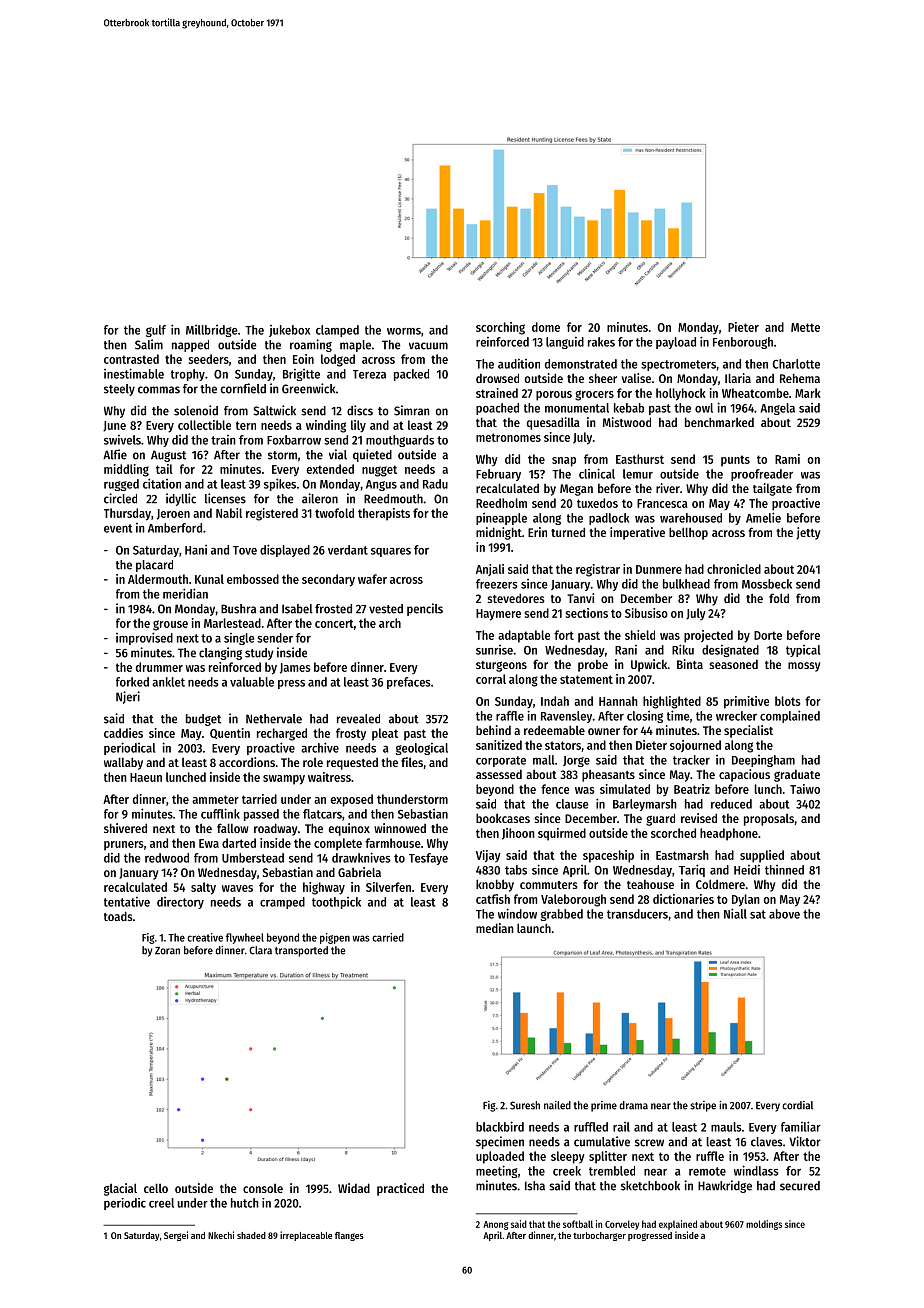 The image size is (924, 1308). I want to click on exposed, so click(351, 800).
